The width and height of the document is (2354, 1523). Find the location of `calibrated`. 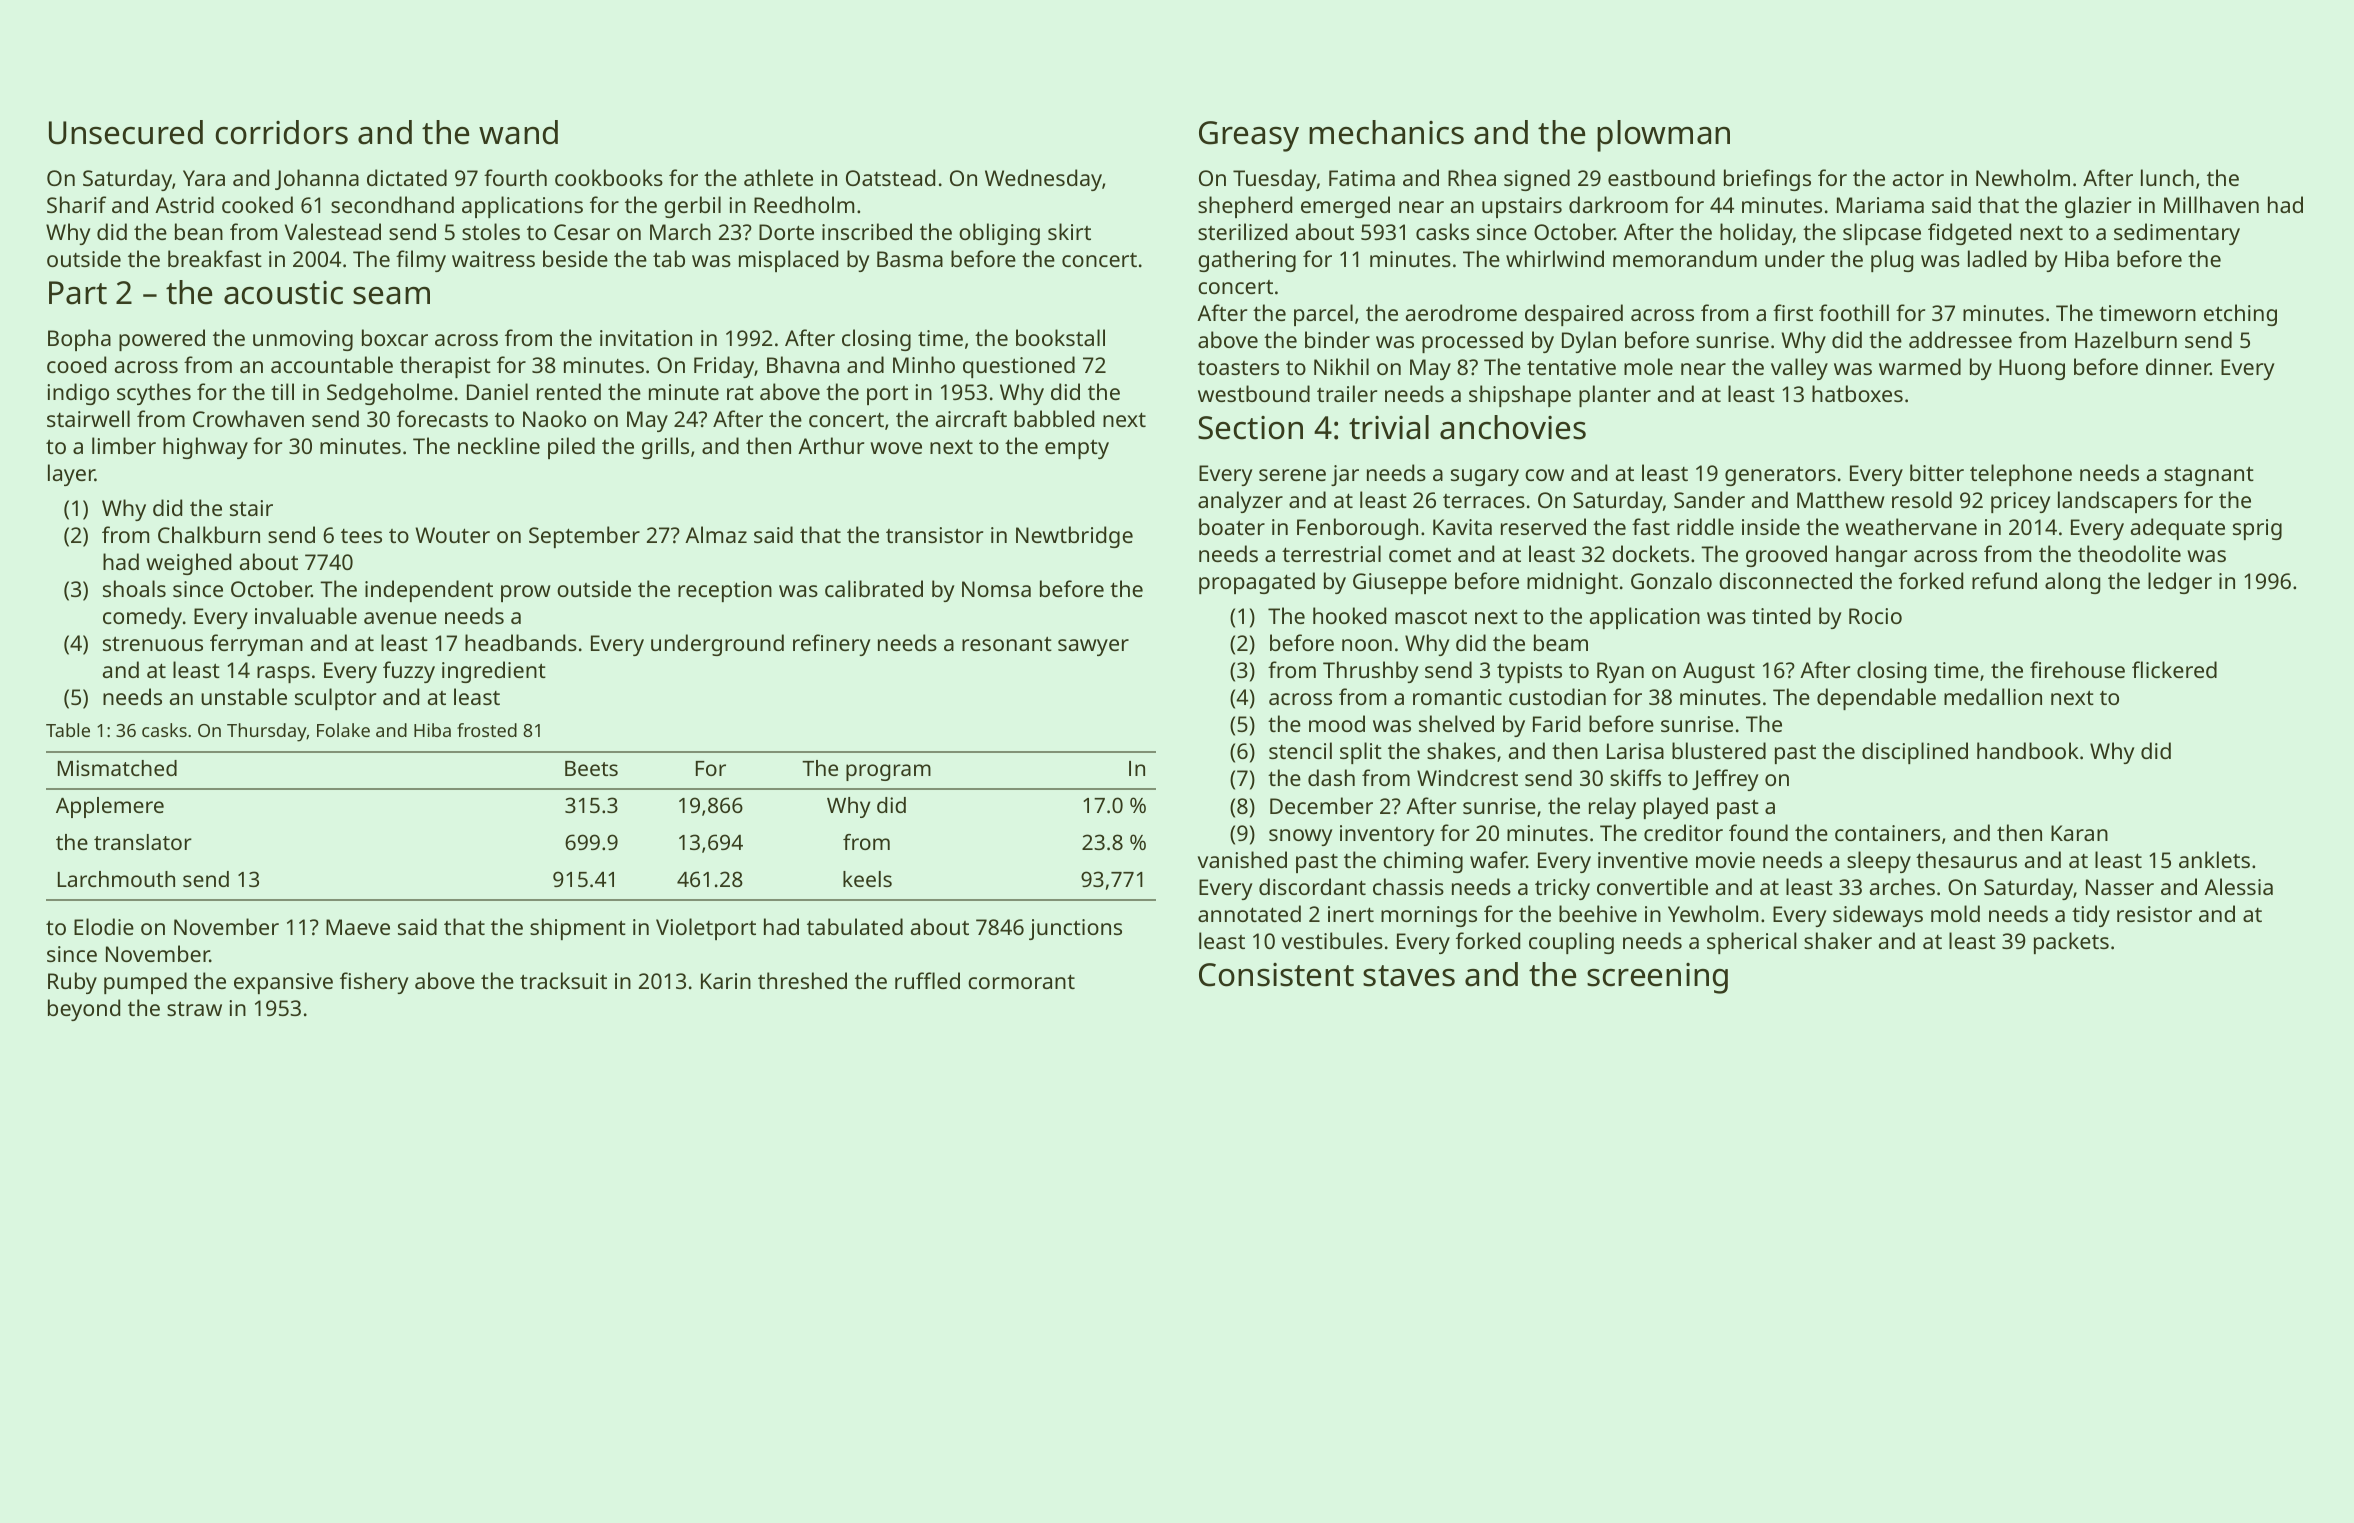

calibrated is located at coordinates (874, 588).
